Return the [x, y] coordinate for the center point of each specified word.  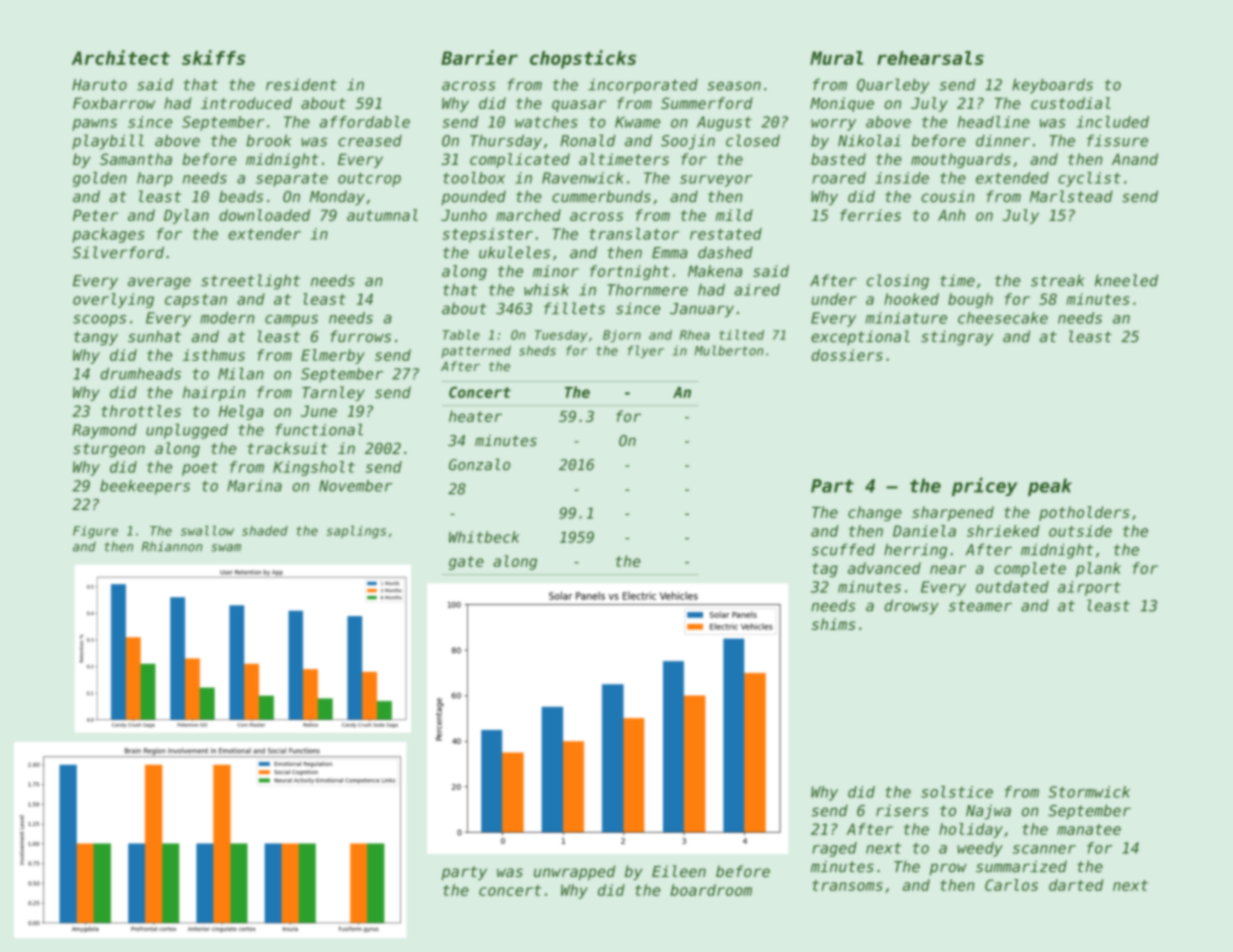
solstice [957, 792]
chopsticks [583, 59]
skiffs [213, 57]
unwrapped [574, 872]
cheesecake [1003, 318]
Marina [254, 486]
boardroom [711, 890]
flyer [646, 351]
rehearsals [930, 58]
